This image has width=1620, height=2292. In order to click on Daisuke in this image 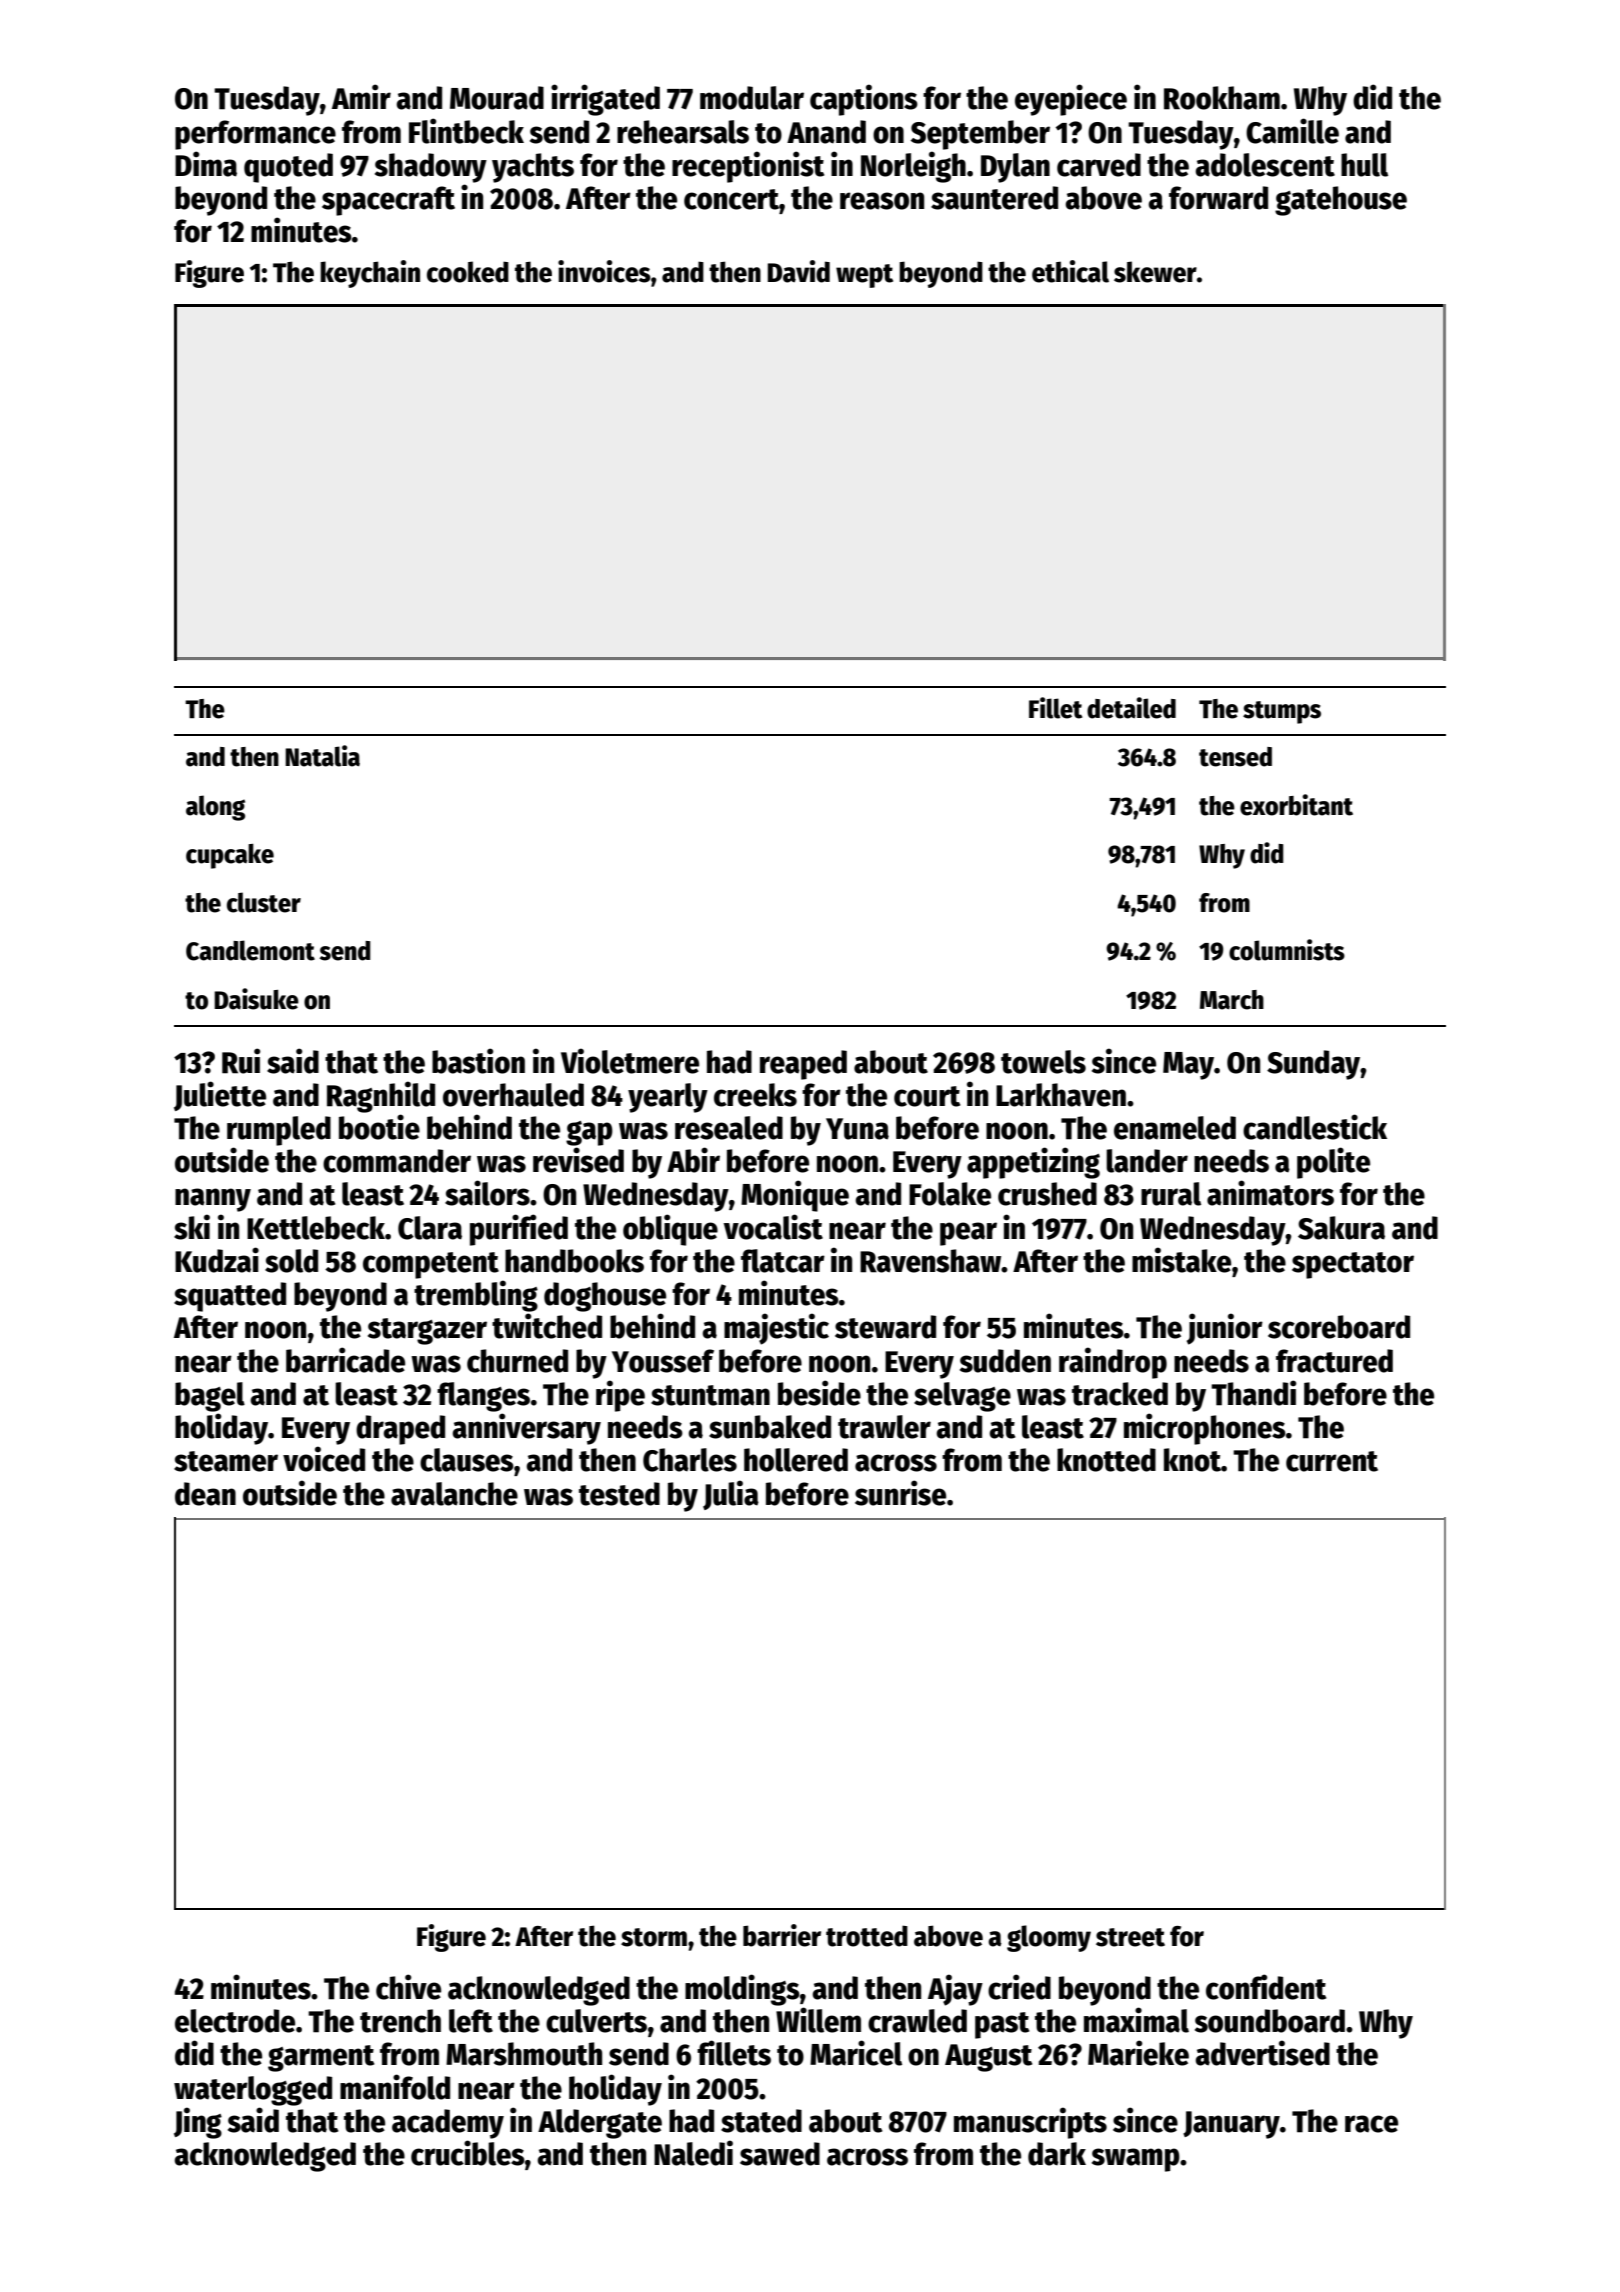, I will do `click(256, 999)`.
